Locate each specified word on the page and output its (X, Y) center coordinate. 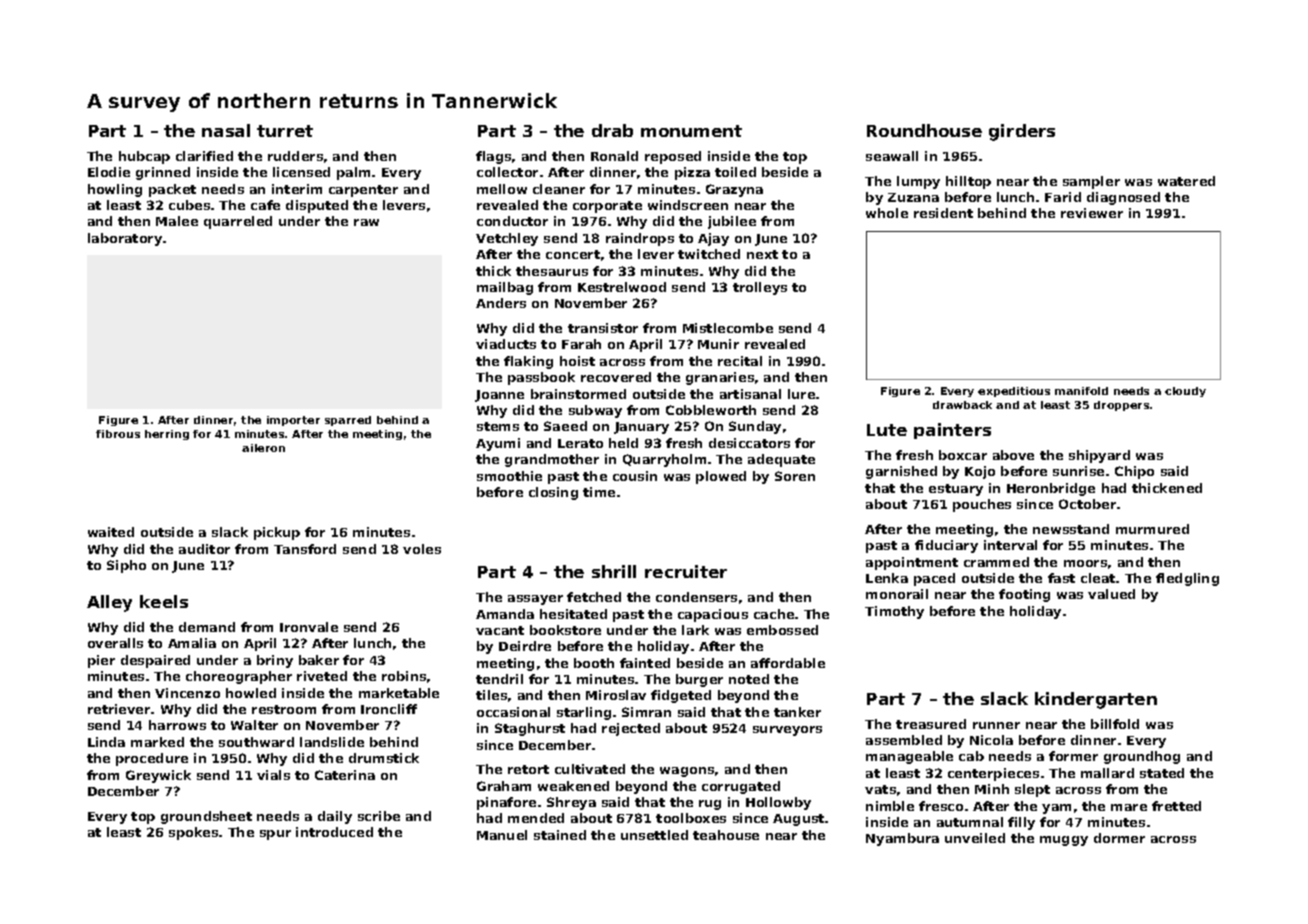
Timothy (894, 612)
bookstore (565, 630)
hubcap (144, 157)
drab (612, 130)
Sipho (126, 566)
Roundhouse (924, 130)
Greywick (158, 776)
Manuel (502, 835)
